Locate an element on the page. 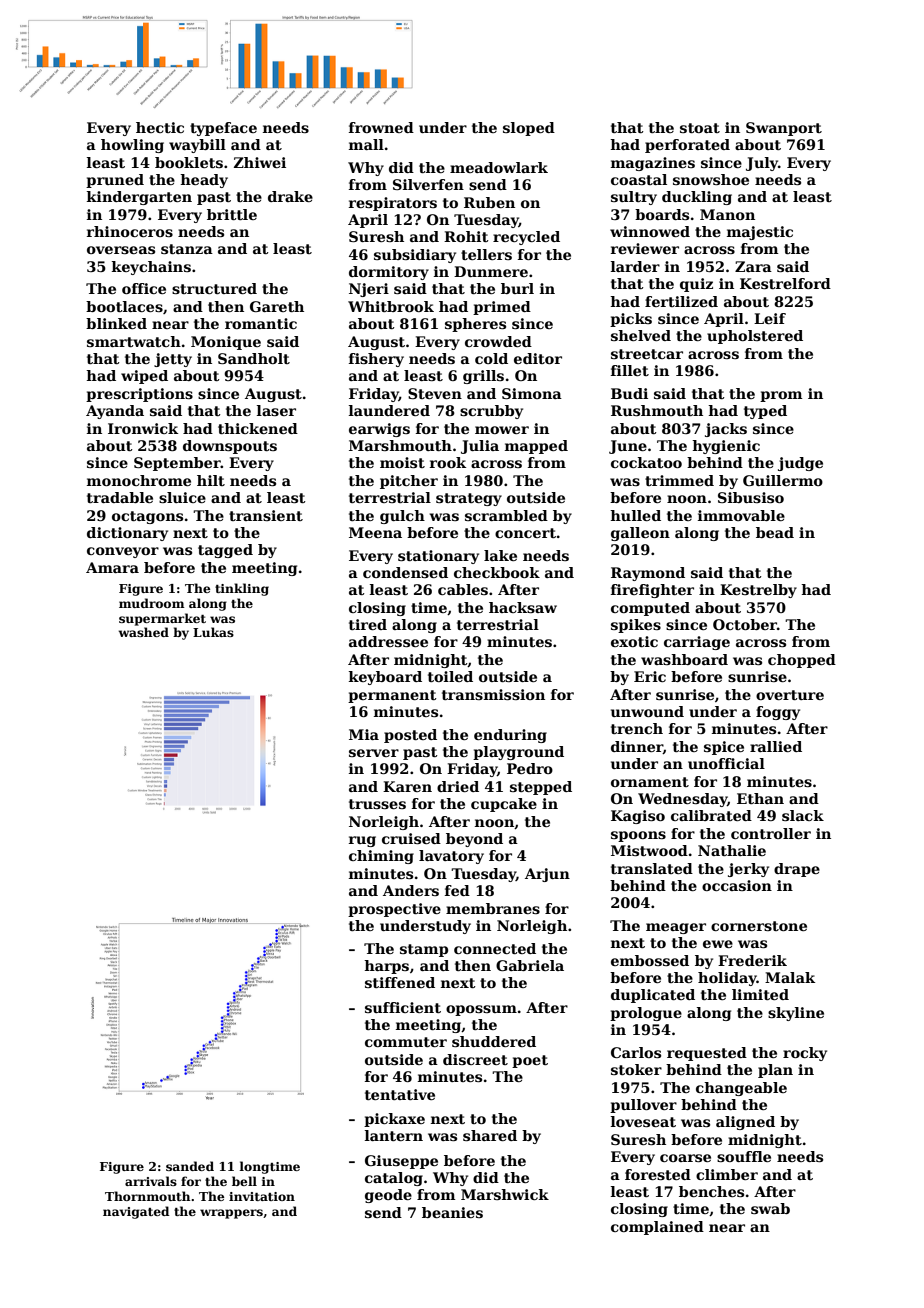  moist is located at coordinates (402, 462).
